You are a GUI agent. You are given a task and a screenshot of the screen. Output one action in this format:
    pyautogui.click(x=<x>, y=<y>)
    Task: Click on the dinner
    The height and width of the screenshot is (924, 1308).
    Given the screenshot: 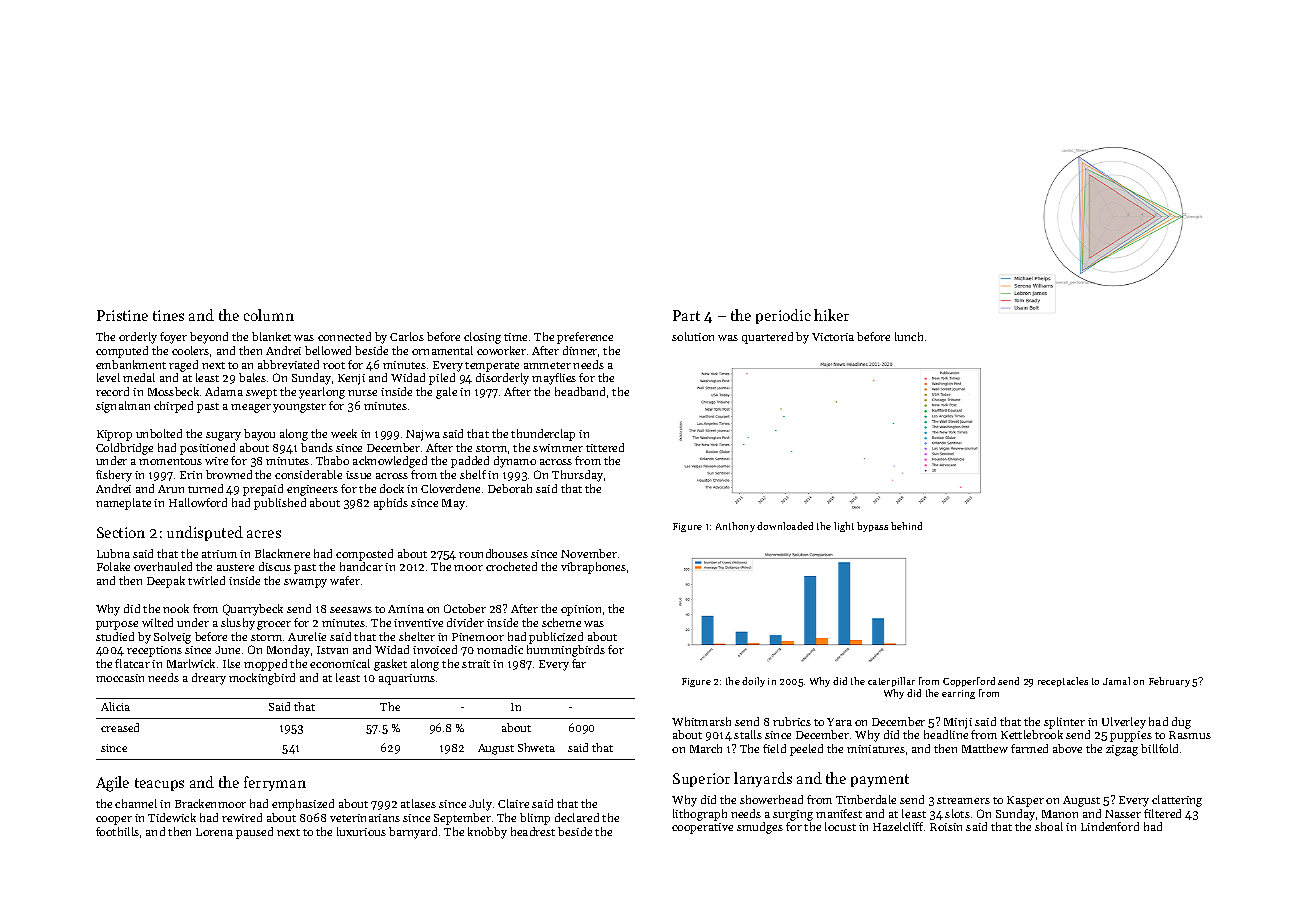 What is the action you would take?
    pyautogui.click(x=580, y=350)
